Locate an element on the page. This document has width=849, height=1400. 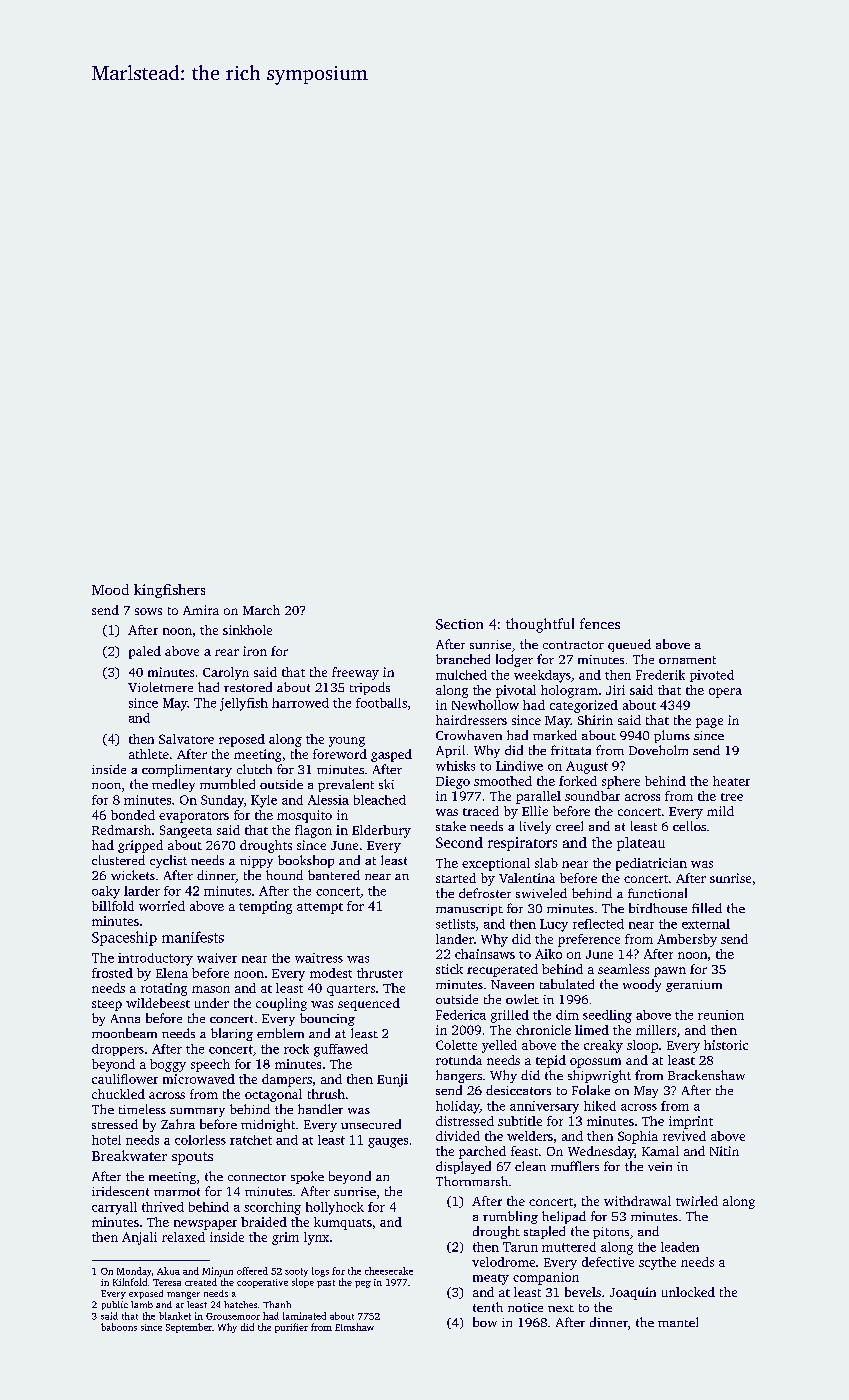
sphere is located at coordinates (621, 782).
